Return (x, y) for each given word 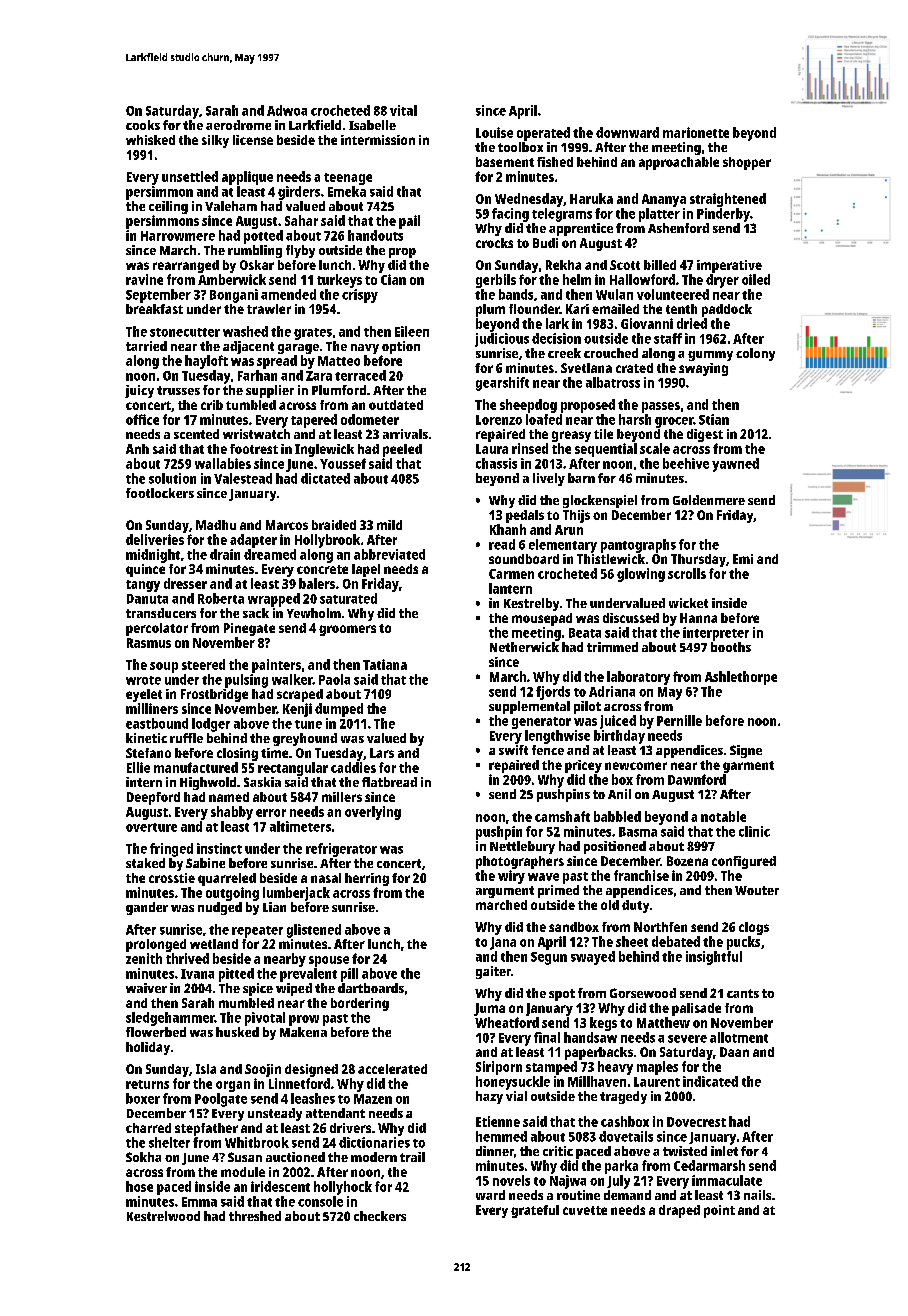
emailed (615, 309)
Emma (199, 1202)
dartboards (371, 988)
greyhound (305, 739)
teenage (348, 179)
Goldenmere (709, 500)
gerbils (496, 281)
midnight (153, 556)
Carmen (511, 574)
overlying (373, 813)
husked (237, 1032)
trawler (269, 309)
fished (555, 162)
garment (748, 767)
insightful (714, 958)
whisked (150, 140)
